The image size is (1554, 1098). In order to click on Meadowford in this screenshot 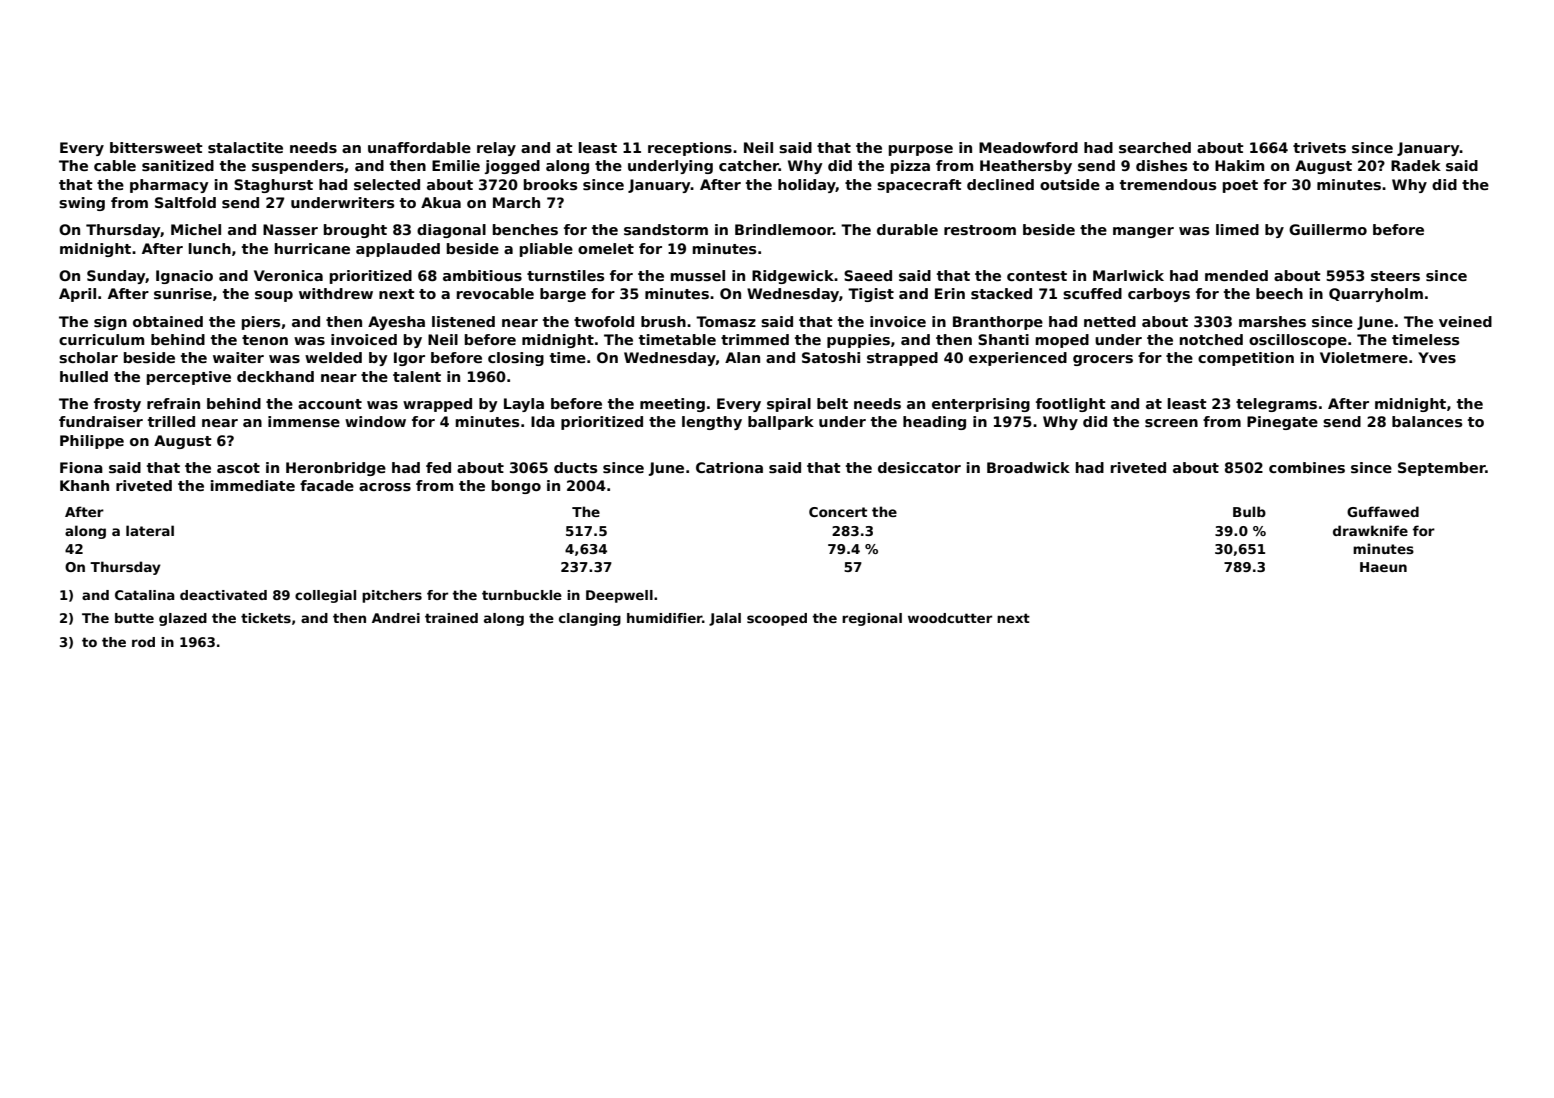, I will do `click(1028, 147)`.
